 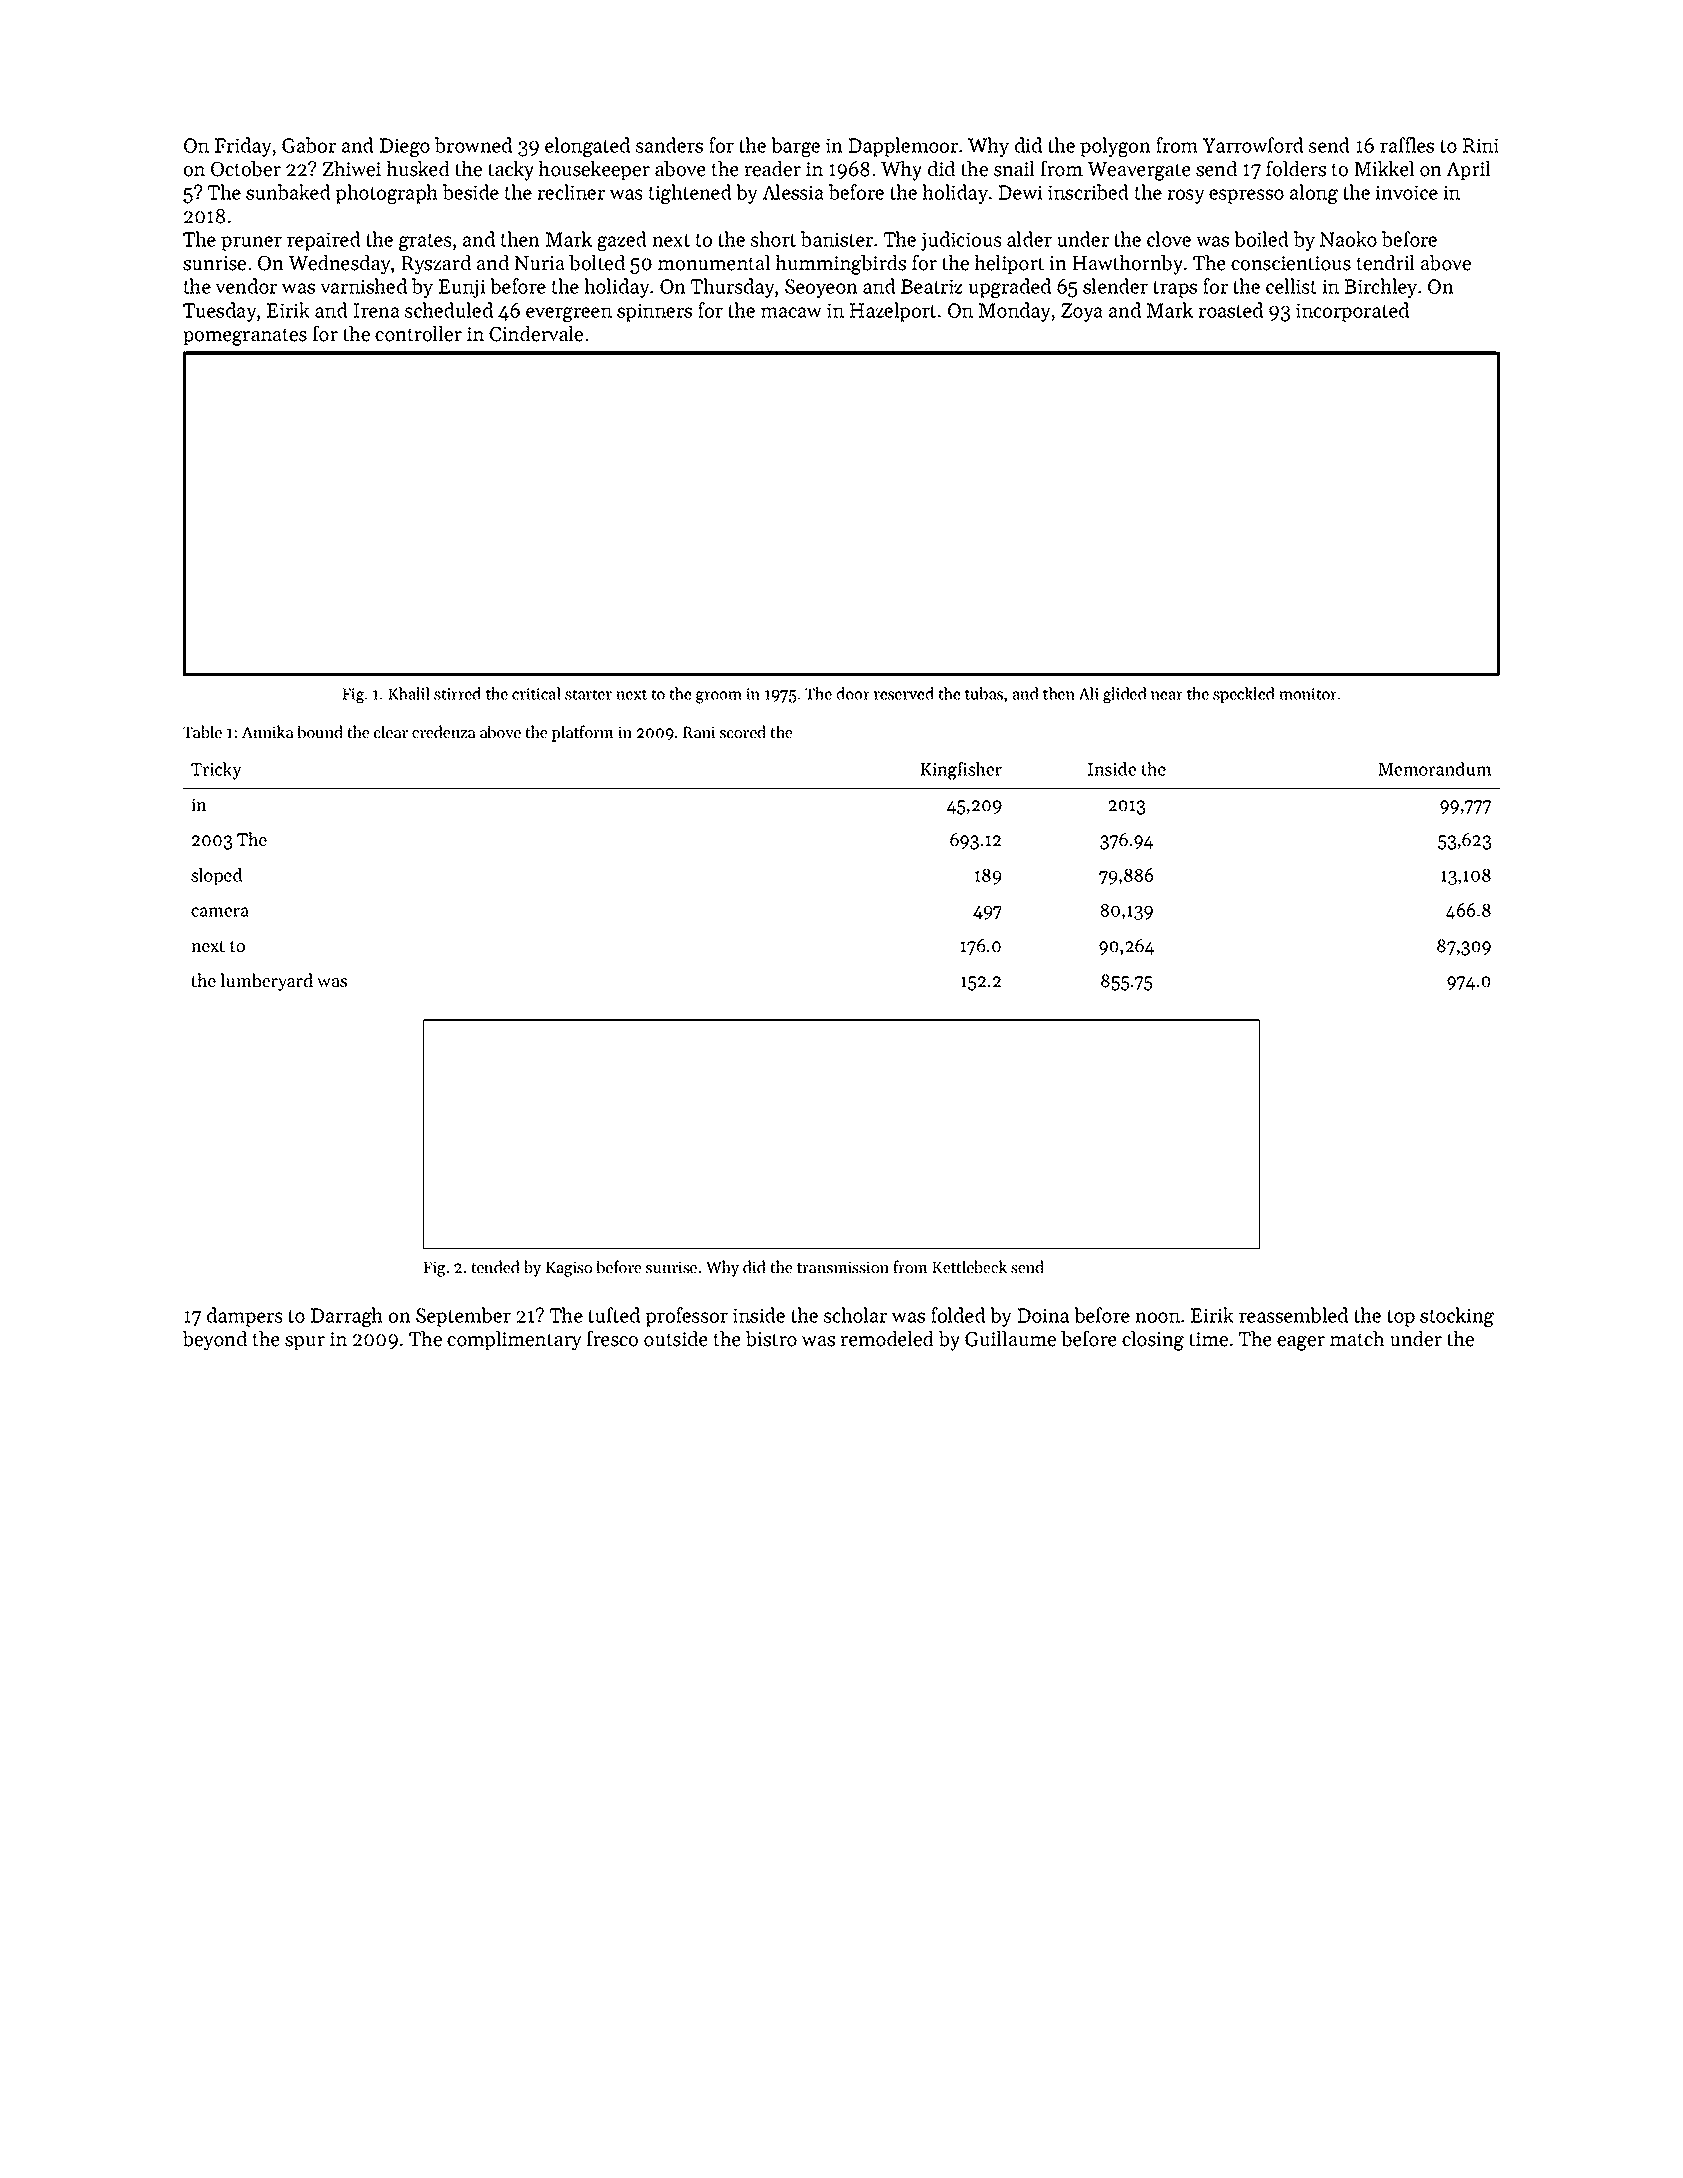 What do you see at coordinates (1014, 312) in the screenshot?
I see `Monday` at bounding box center [1014, 312].
